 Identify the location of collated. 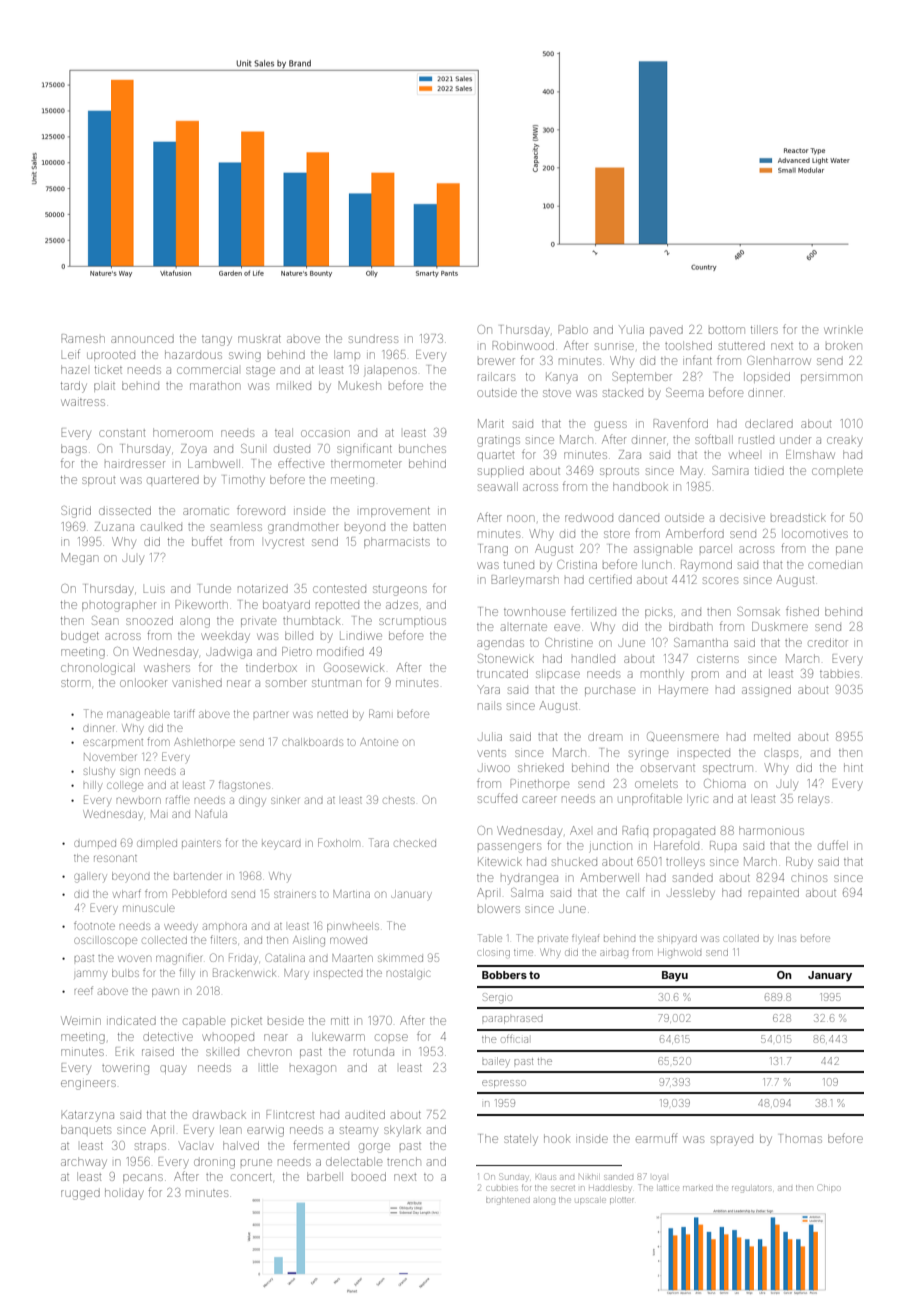
(741, 939).
